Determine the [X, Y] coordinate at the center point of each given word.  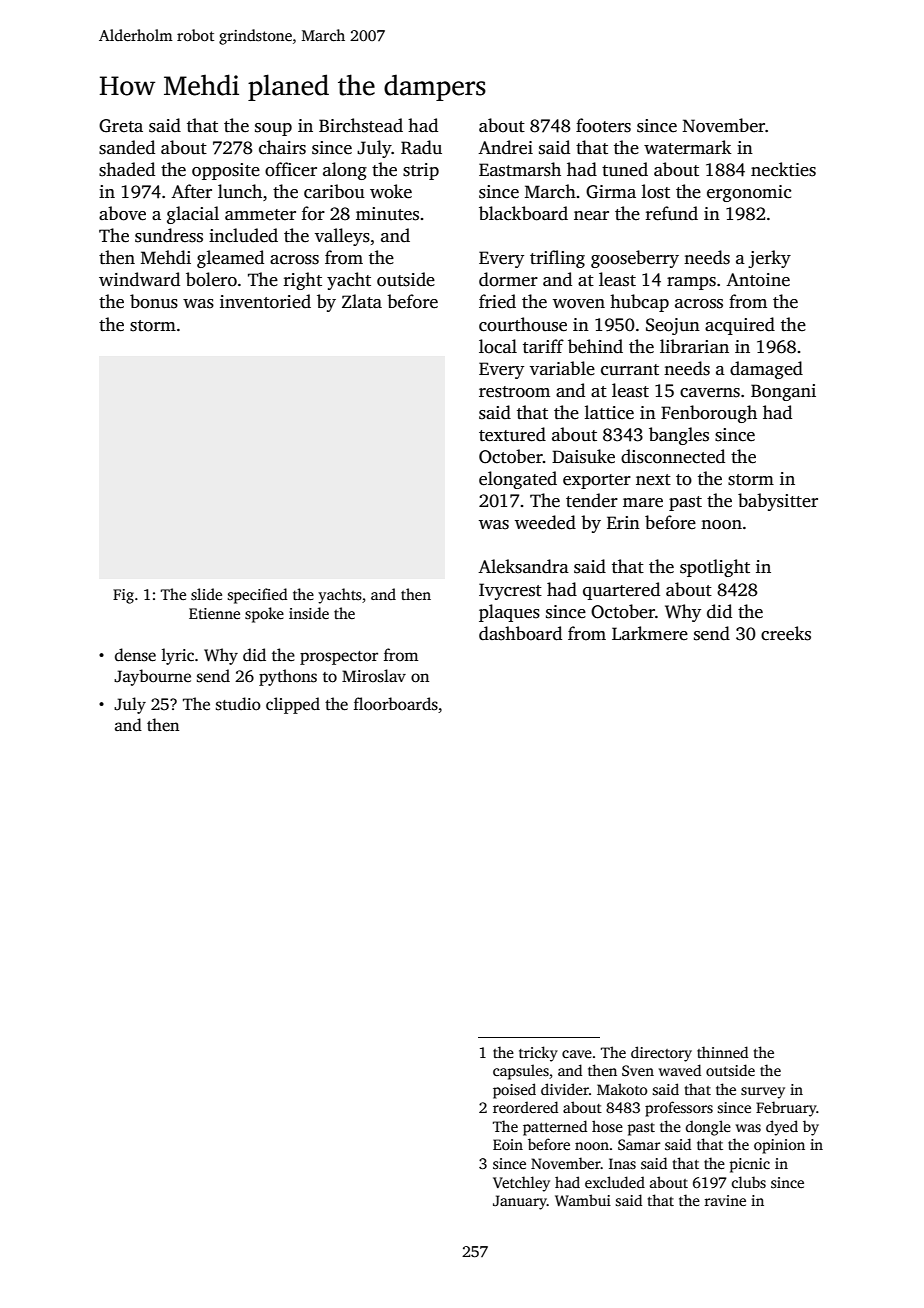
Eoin [508, 1144]
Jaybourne [152, 677]
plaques [509, 613]
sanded [127, 147]
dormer [508, 279]
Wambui [583, 1200]
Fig [123, 596]
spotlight [715, 568]
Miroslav [374, 676]
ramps [691, 283]
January [520, 1202]
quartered [621, 591]
